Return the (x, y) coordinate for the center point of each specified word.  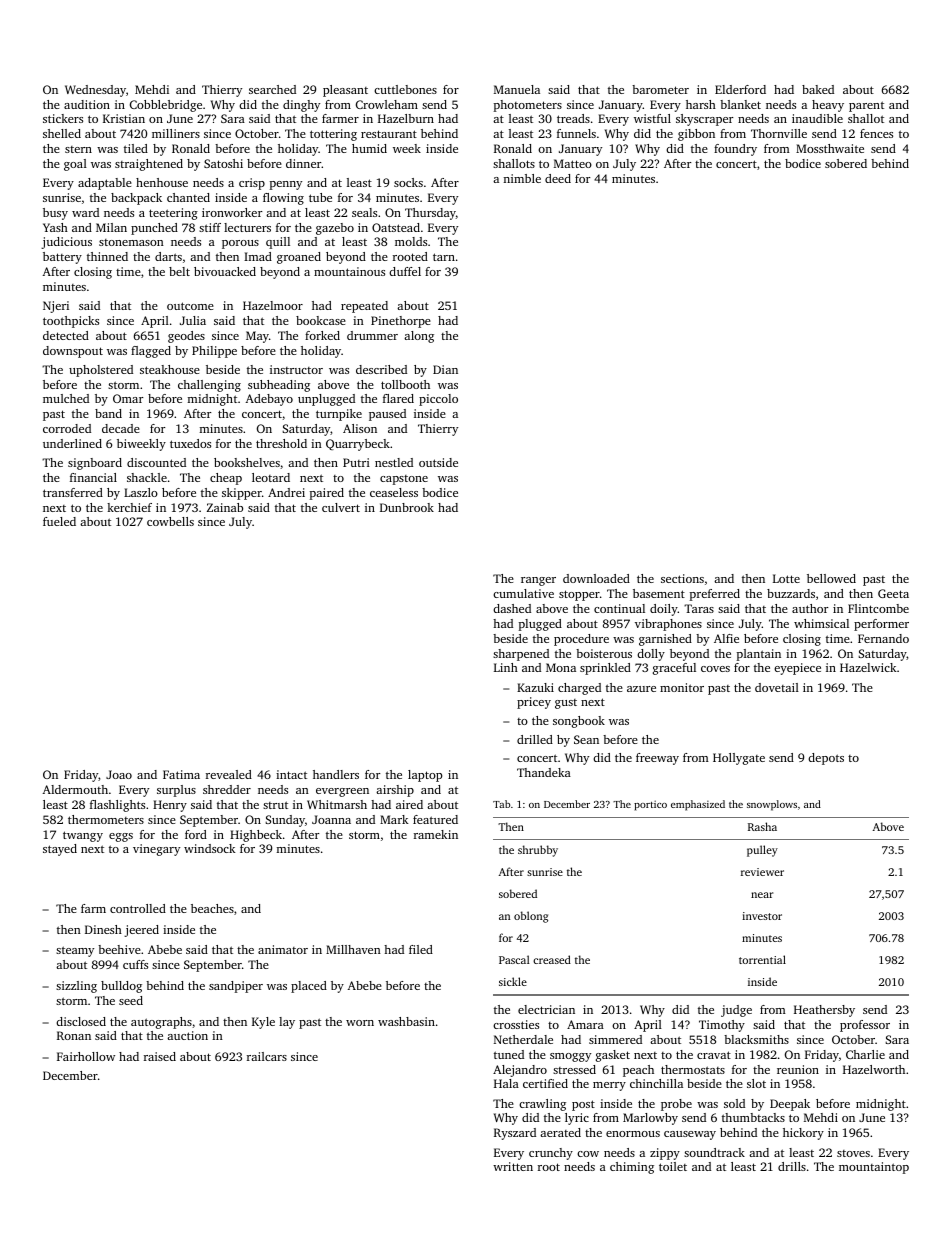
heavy (828, 106)
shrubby (538, 851)
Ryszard (515, 1134)
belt (179, 271)
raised (160, 1056)
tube (320, 197)
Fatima (181, 774)
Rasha (762, 826)
